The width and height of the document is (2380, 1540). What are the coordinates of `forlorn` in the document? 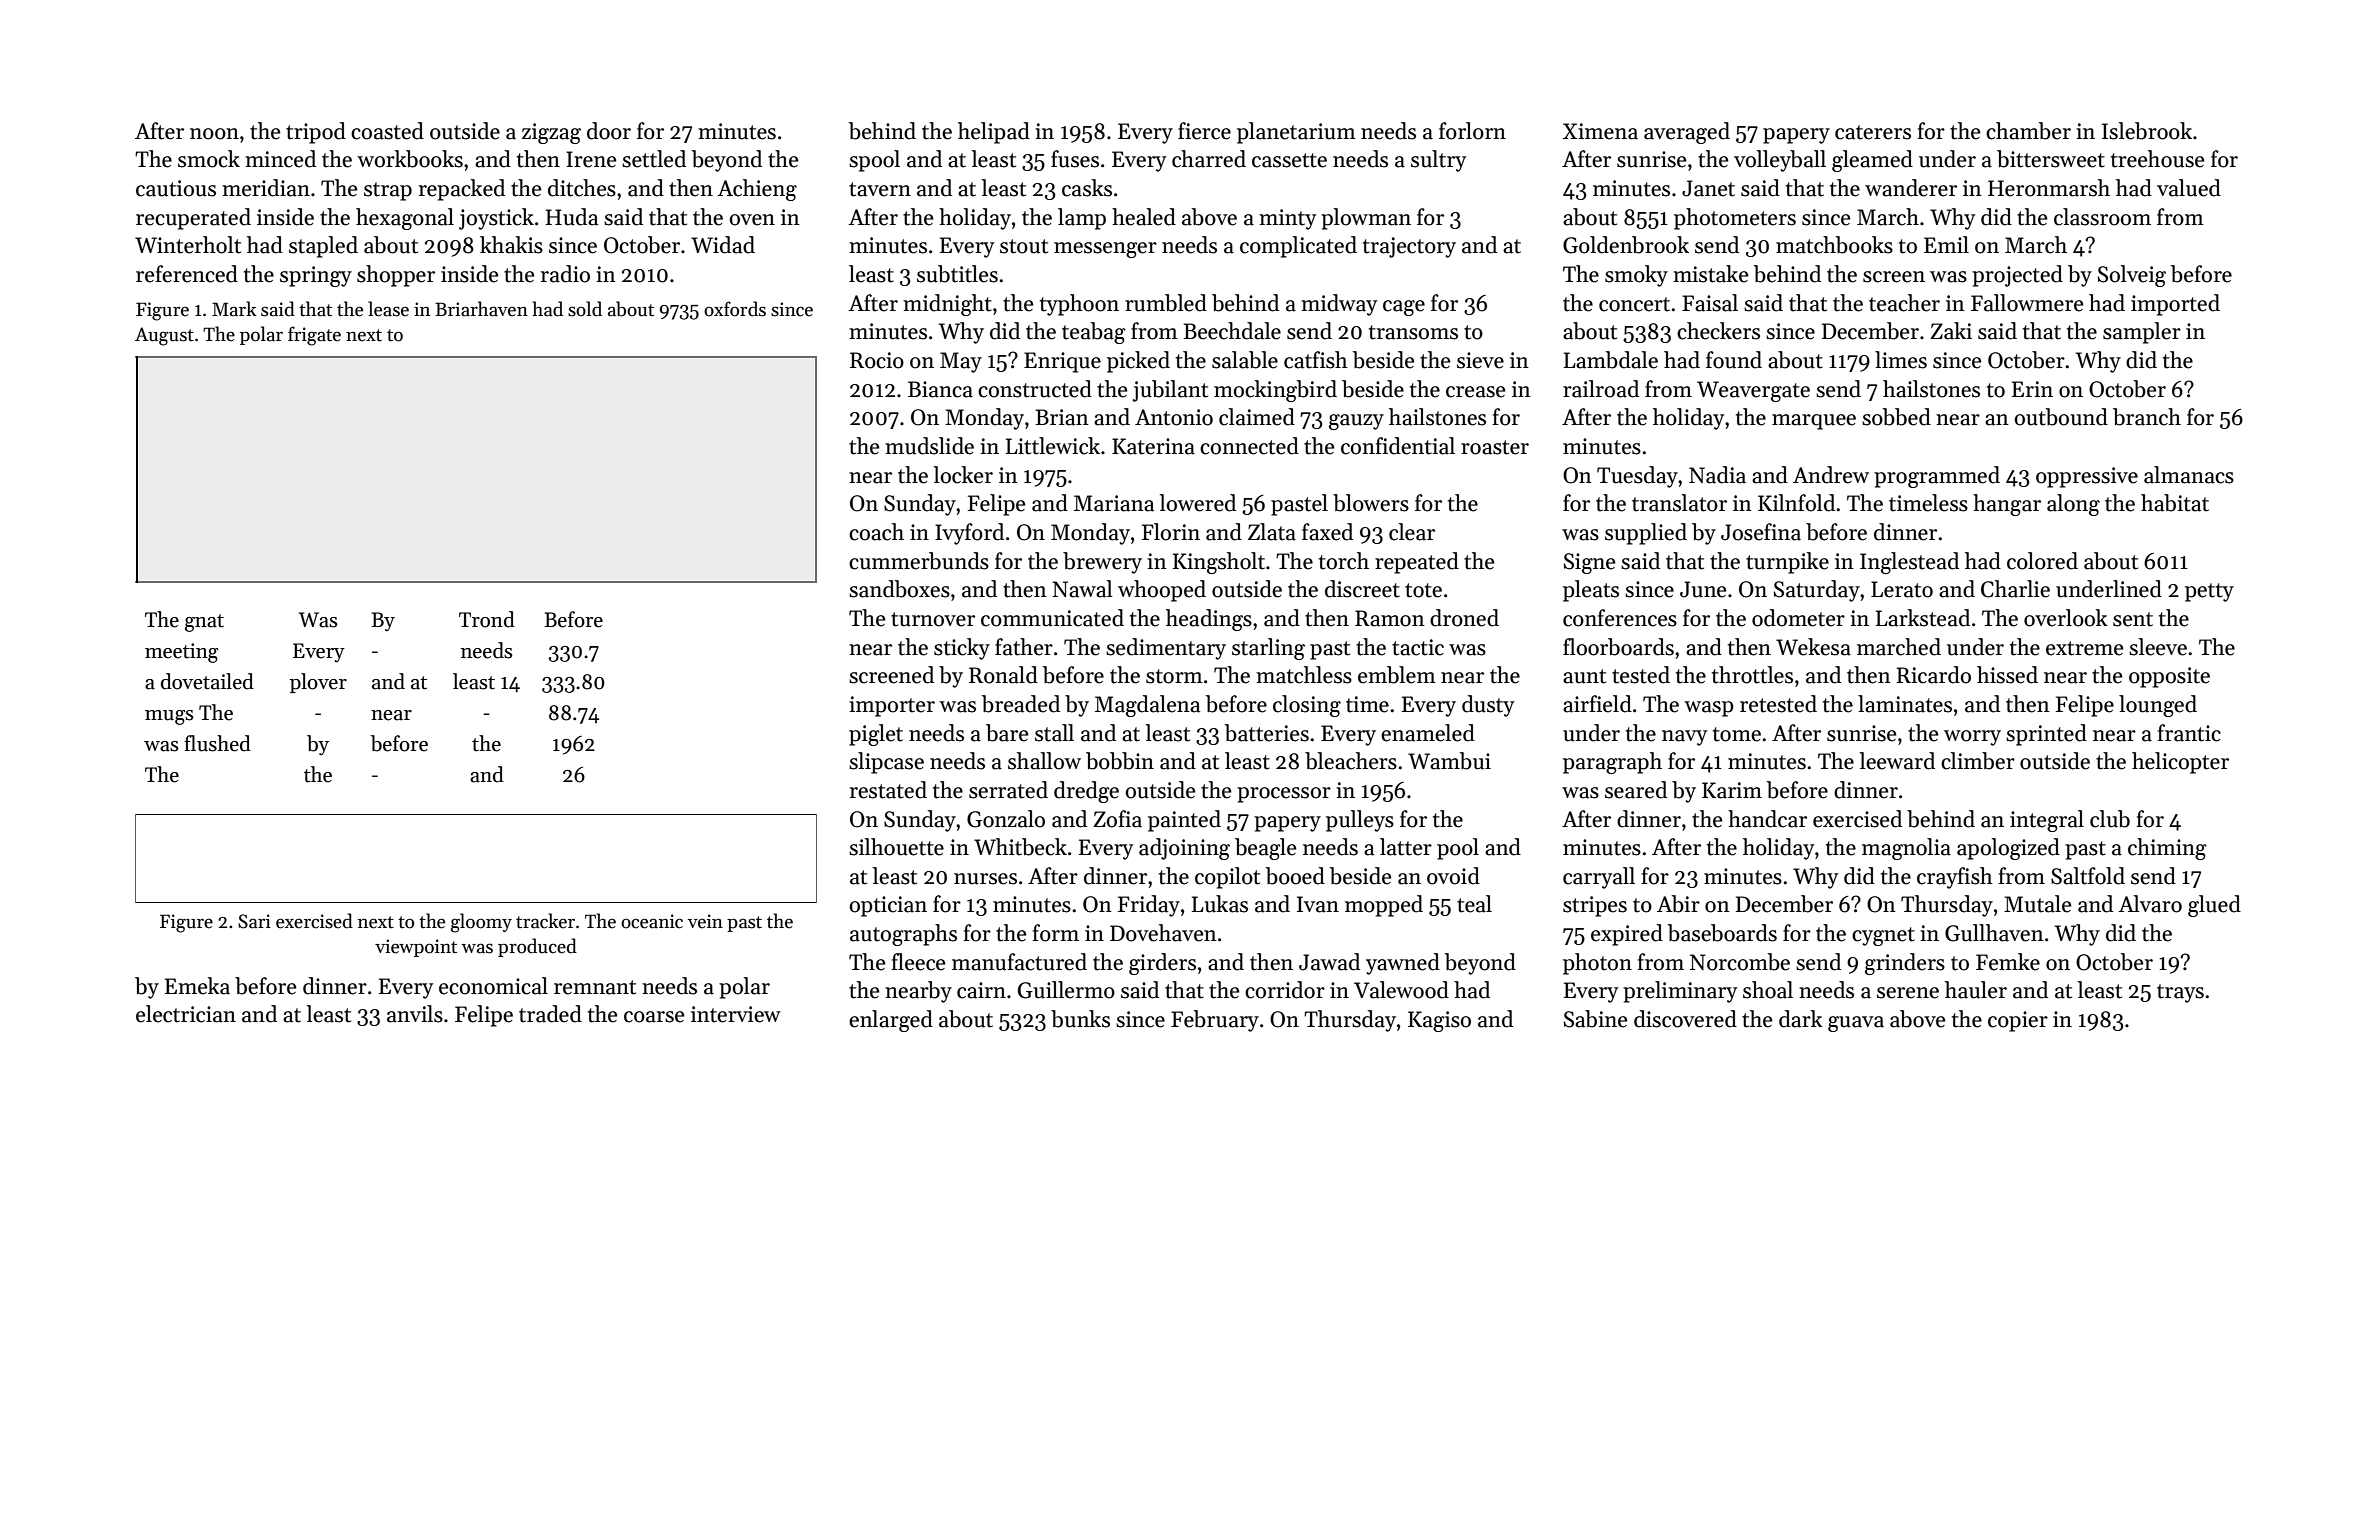 It's located at (1472, 131).
